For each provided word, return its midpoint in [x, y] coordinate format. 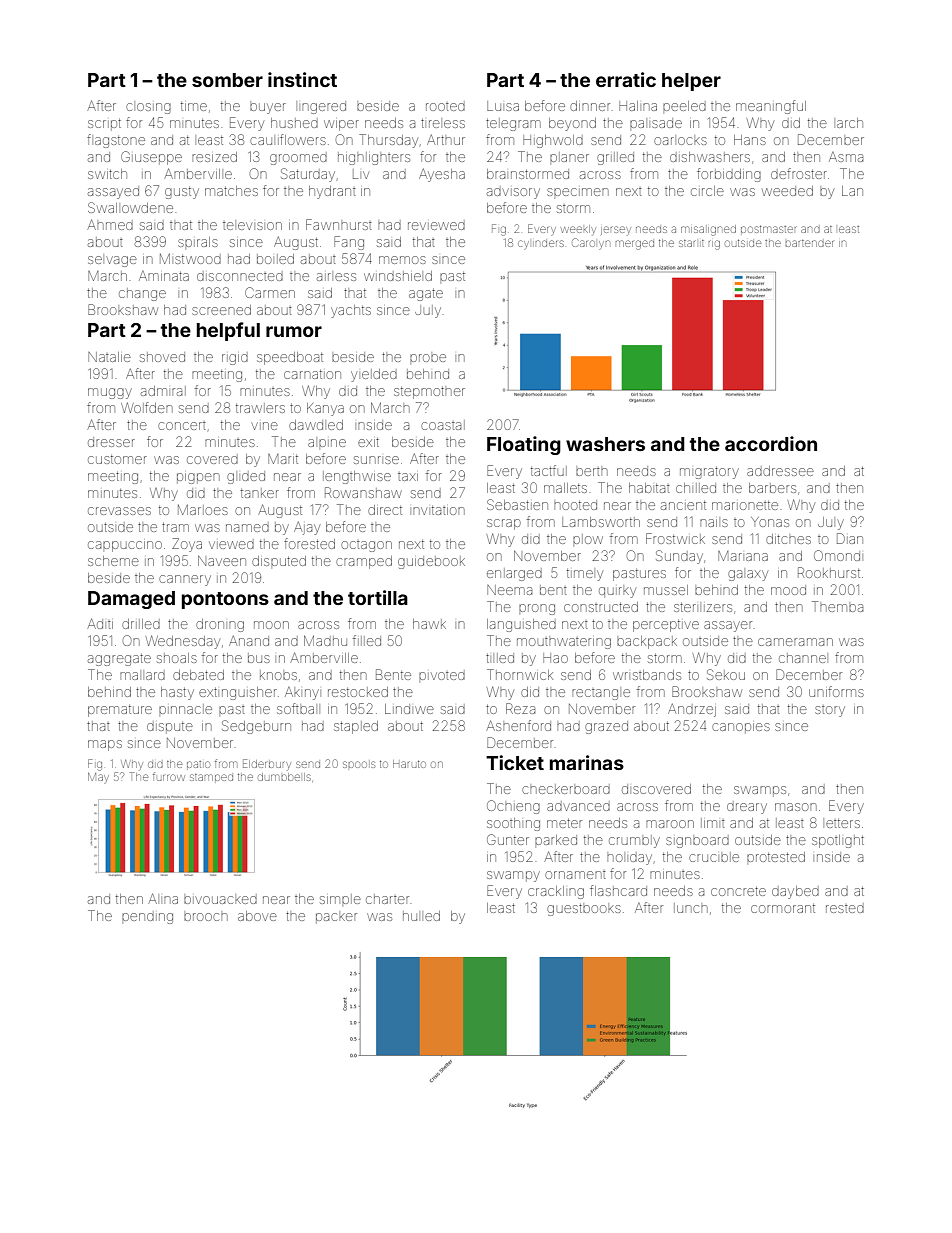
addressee [780, 471]
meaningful [771, 107]
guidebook [431, 562]
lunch [691, 908]
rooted [445, 107]
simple [340, 899]
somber [227, 80]
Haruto [409, 764]
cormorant [783, 908]
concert [182, 426]
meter [564, 823]
